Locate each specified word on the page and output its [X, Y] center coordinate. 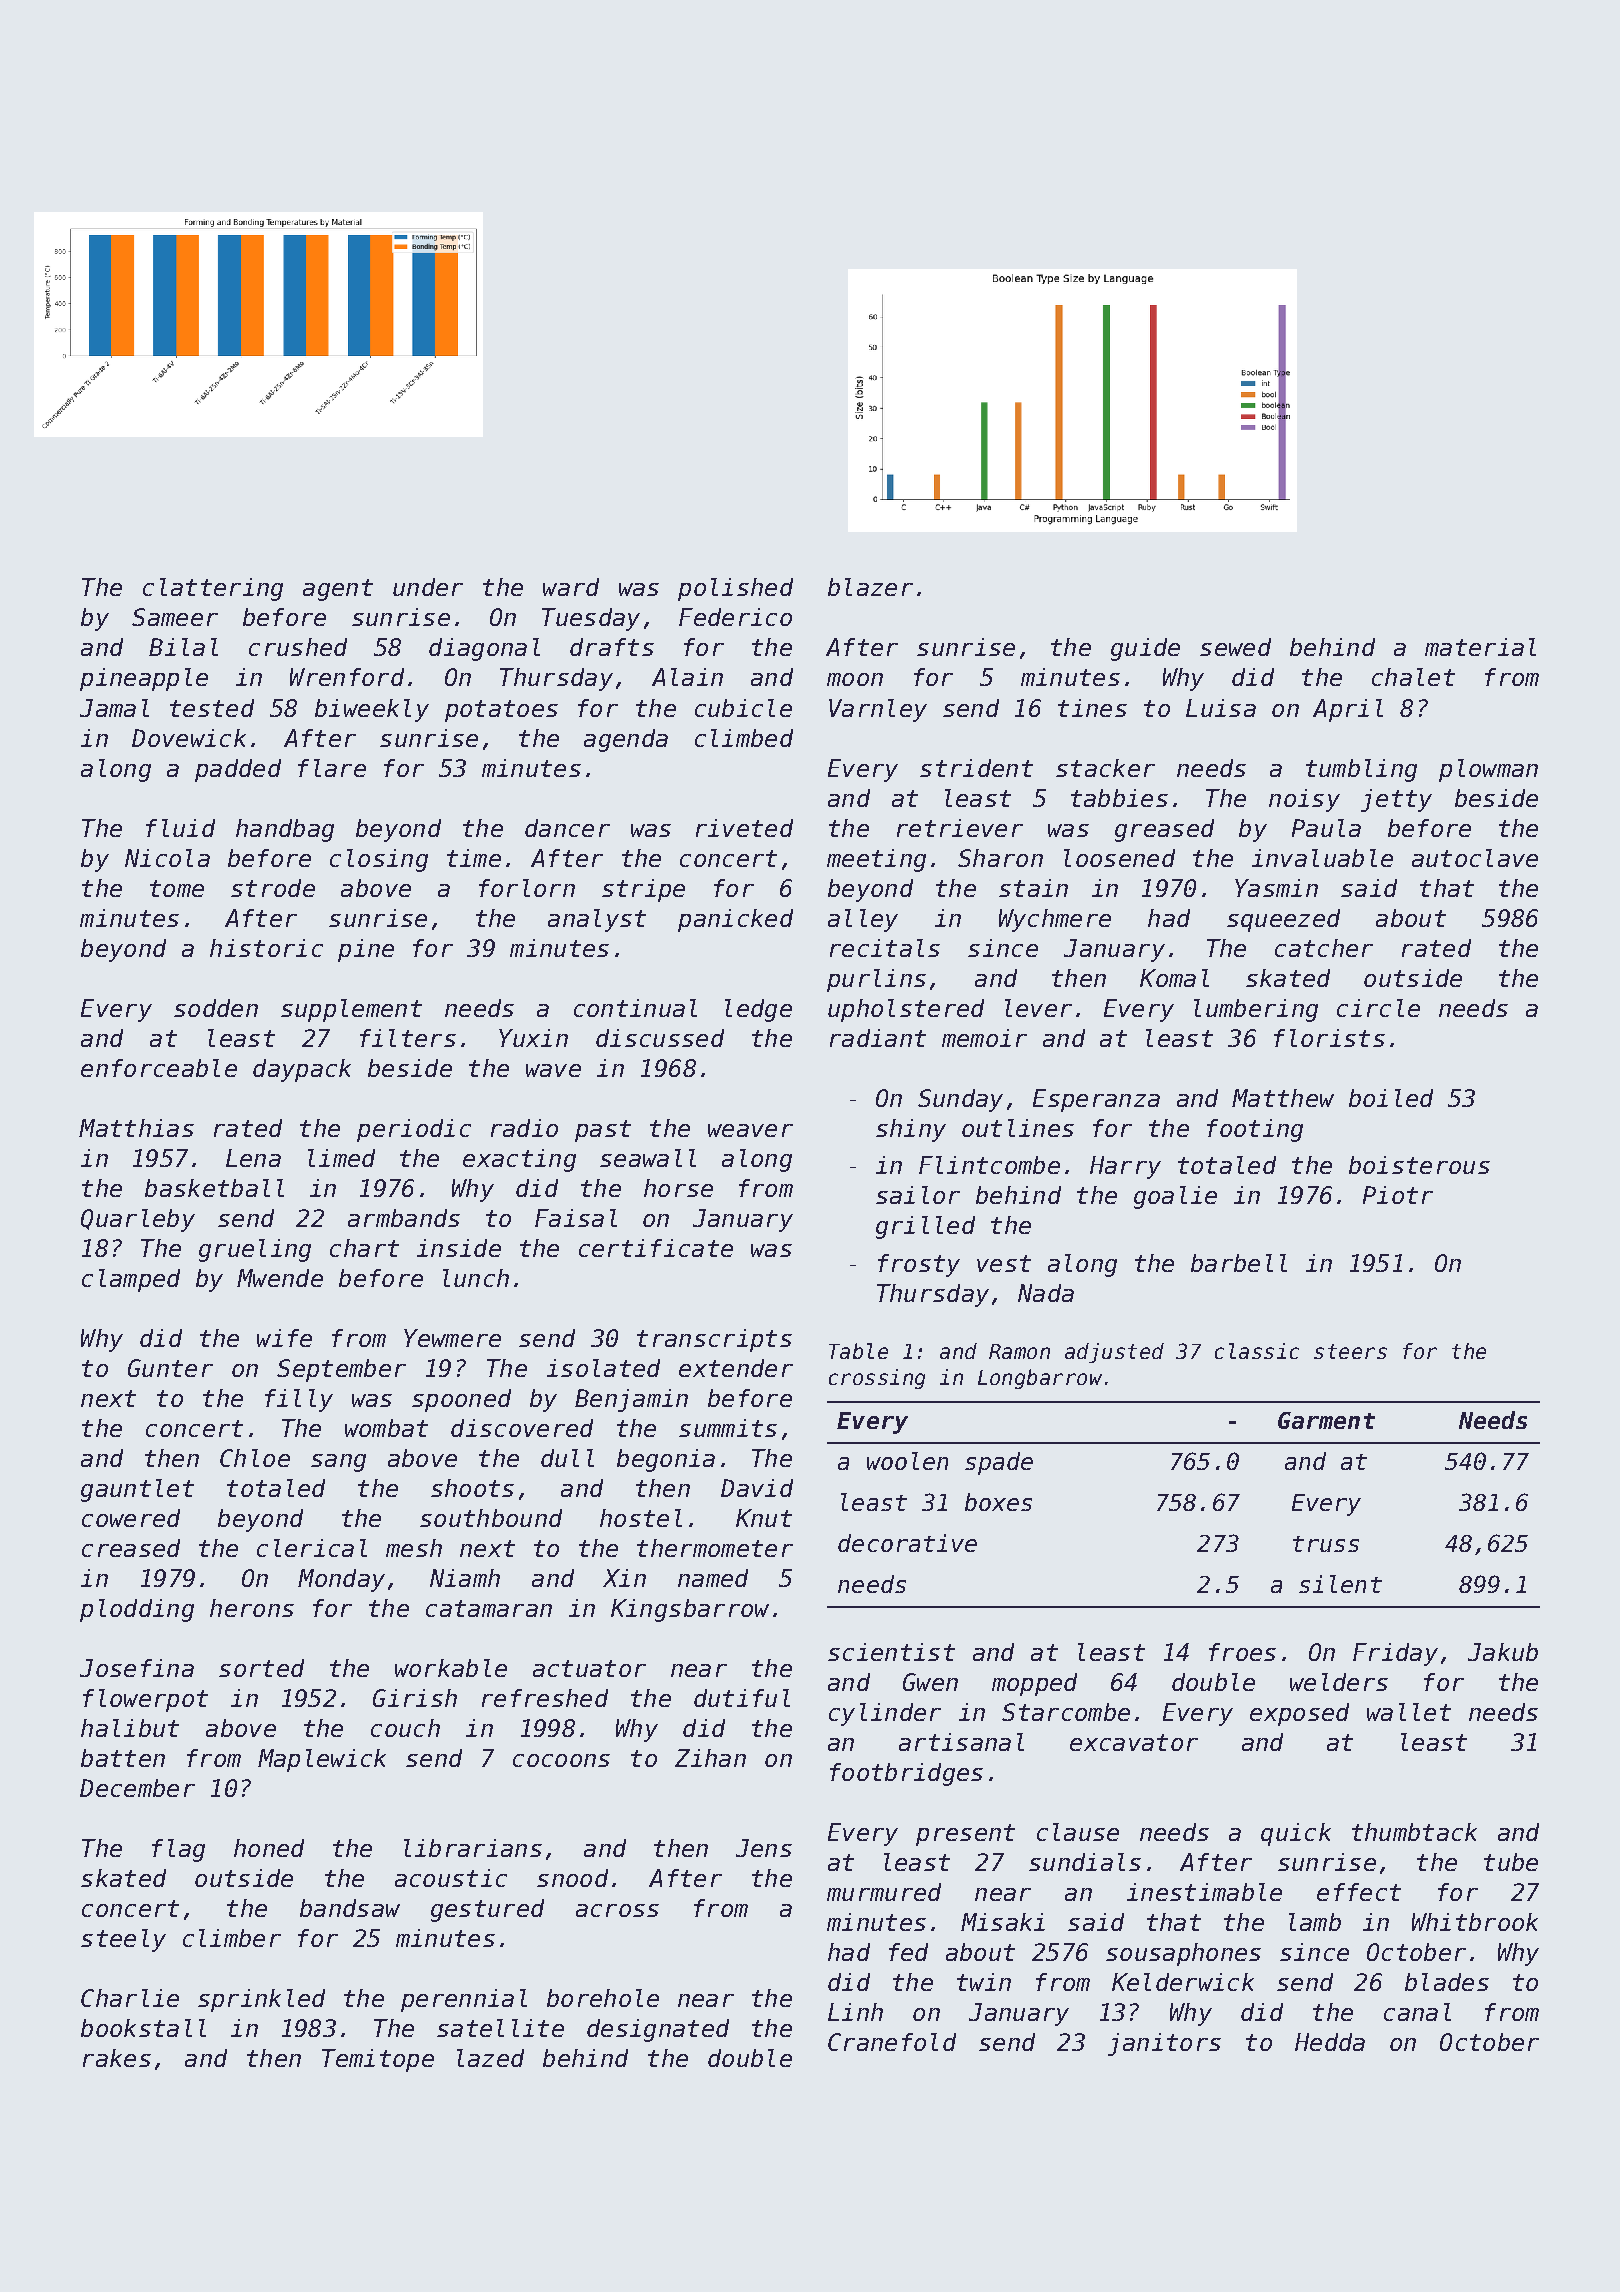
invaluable [1322, 858]
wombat [386, 1428]
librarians [473, 1848]
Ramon [1019, 1351]
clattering [213, 589]
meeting [876, 860]
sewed [1235, 647]
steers [1350, 1351]
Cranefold [892, 2042]
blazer [870, 587]
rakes [117, 2058]
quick [1296, 1834]
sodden [216, 1008]
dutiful [742, 1698]
